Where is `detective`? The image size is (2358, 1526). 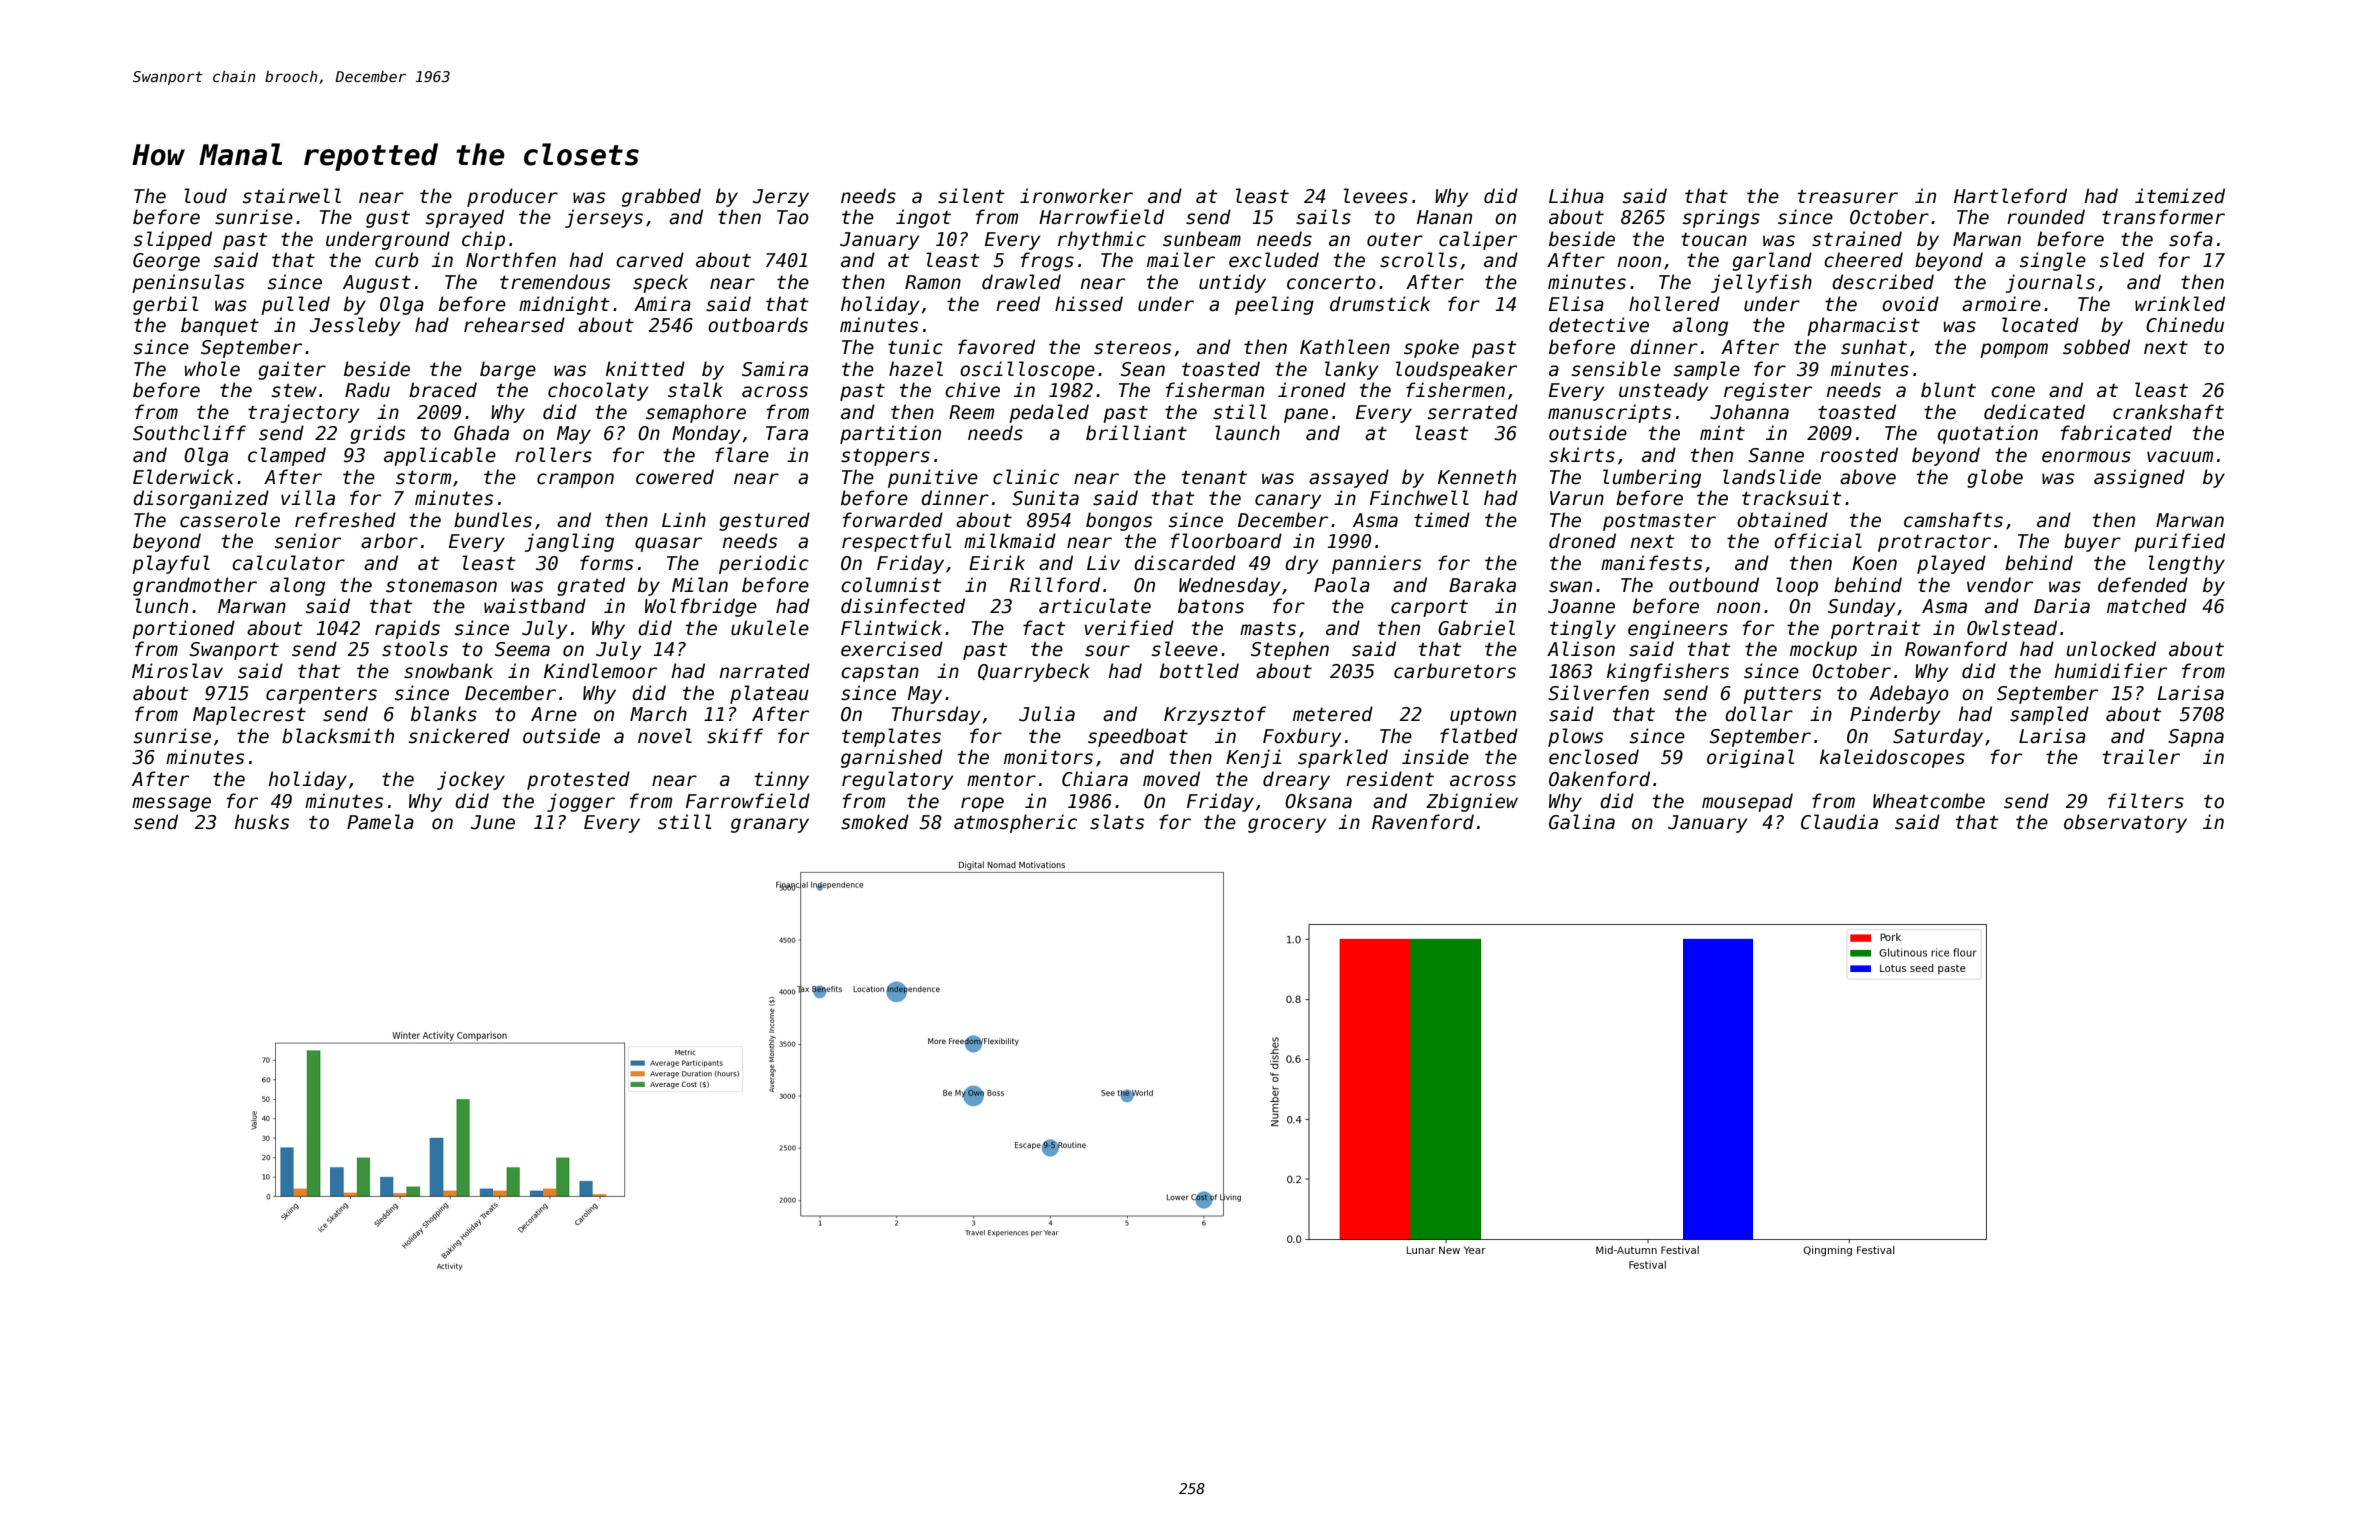
detective is located at coordinates (1599, 325).
